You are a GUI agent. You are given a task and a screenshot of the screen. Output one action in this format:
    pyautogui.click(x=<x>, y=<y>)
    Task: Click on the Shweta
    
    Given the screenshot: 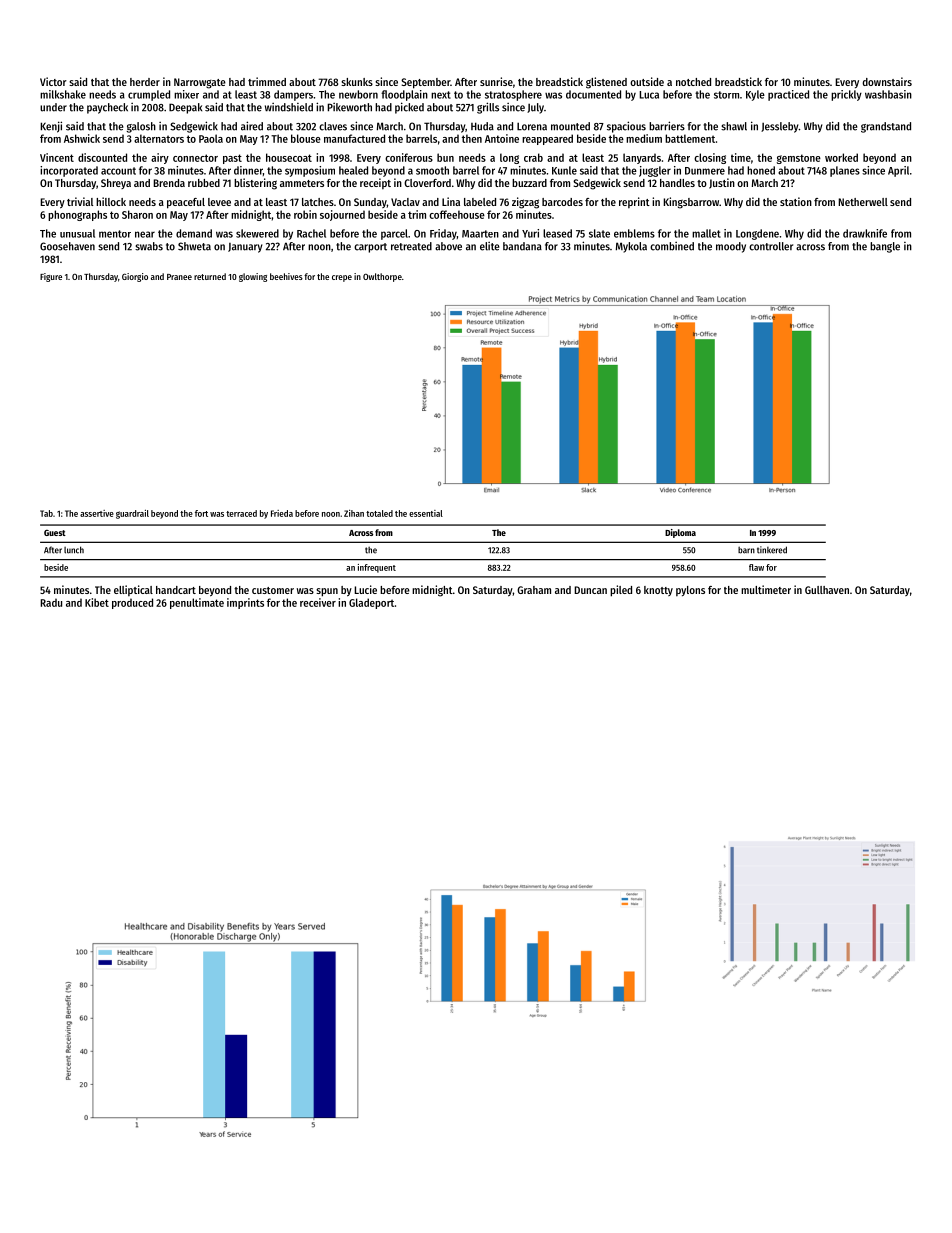 What is the action you would take?
    pyautogui.click(x=194, y=246)
